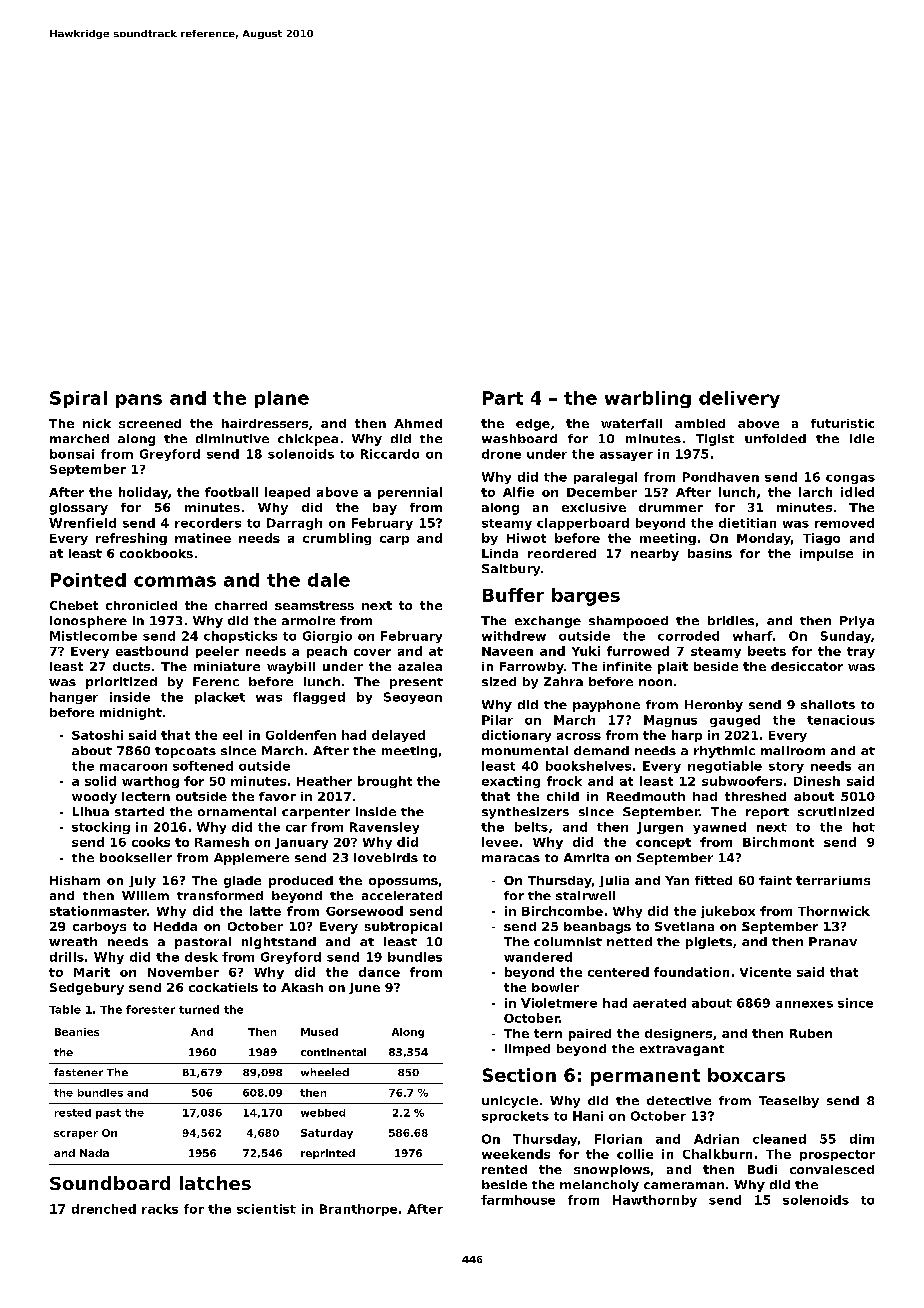 The width and height of the screenshot is (924, 1308). What do you see at coordinates (201, 957) in the screenshot?
I see `desk` at bounding box center [201, 957].
